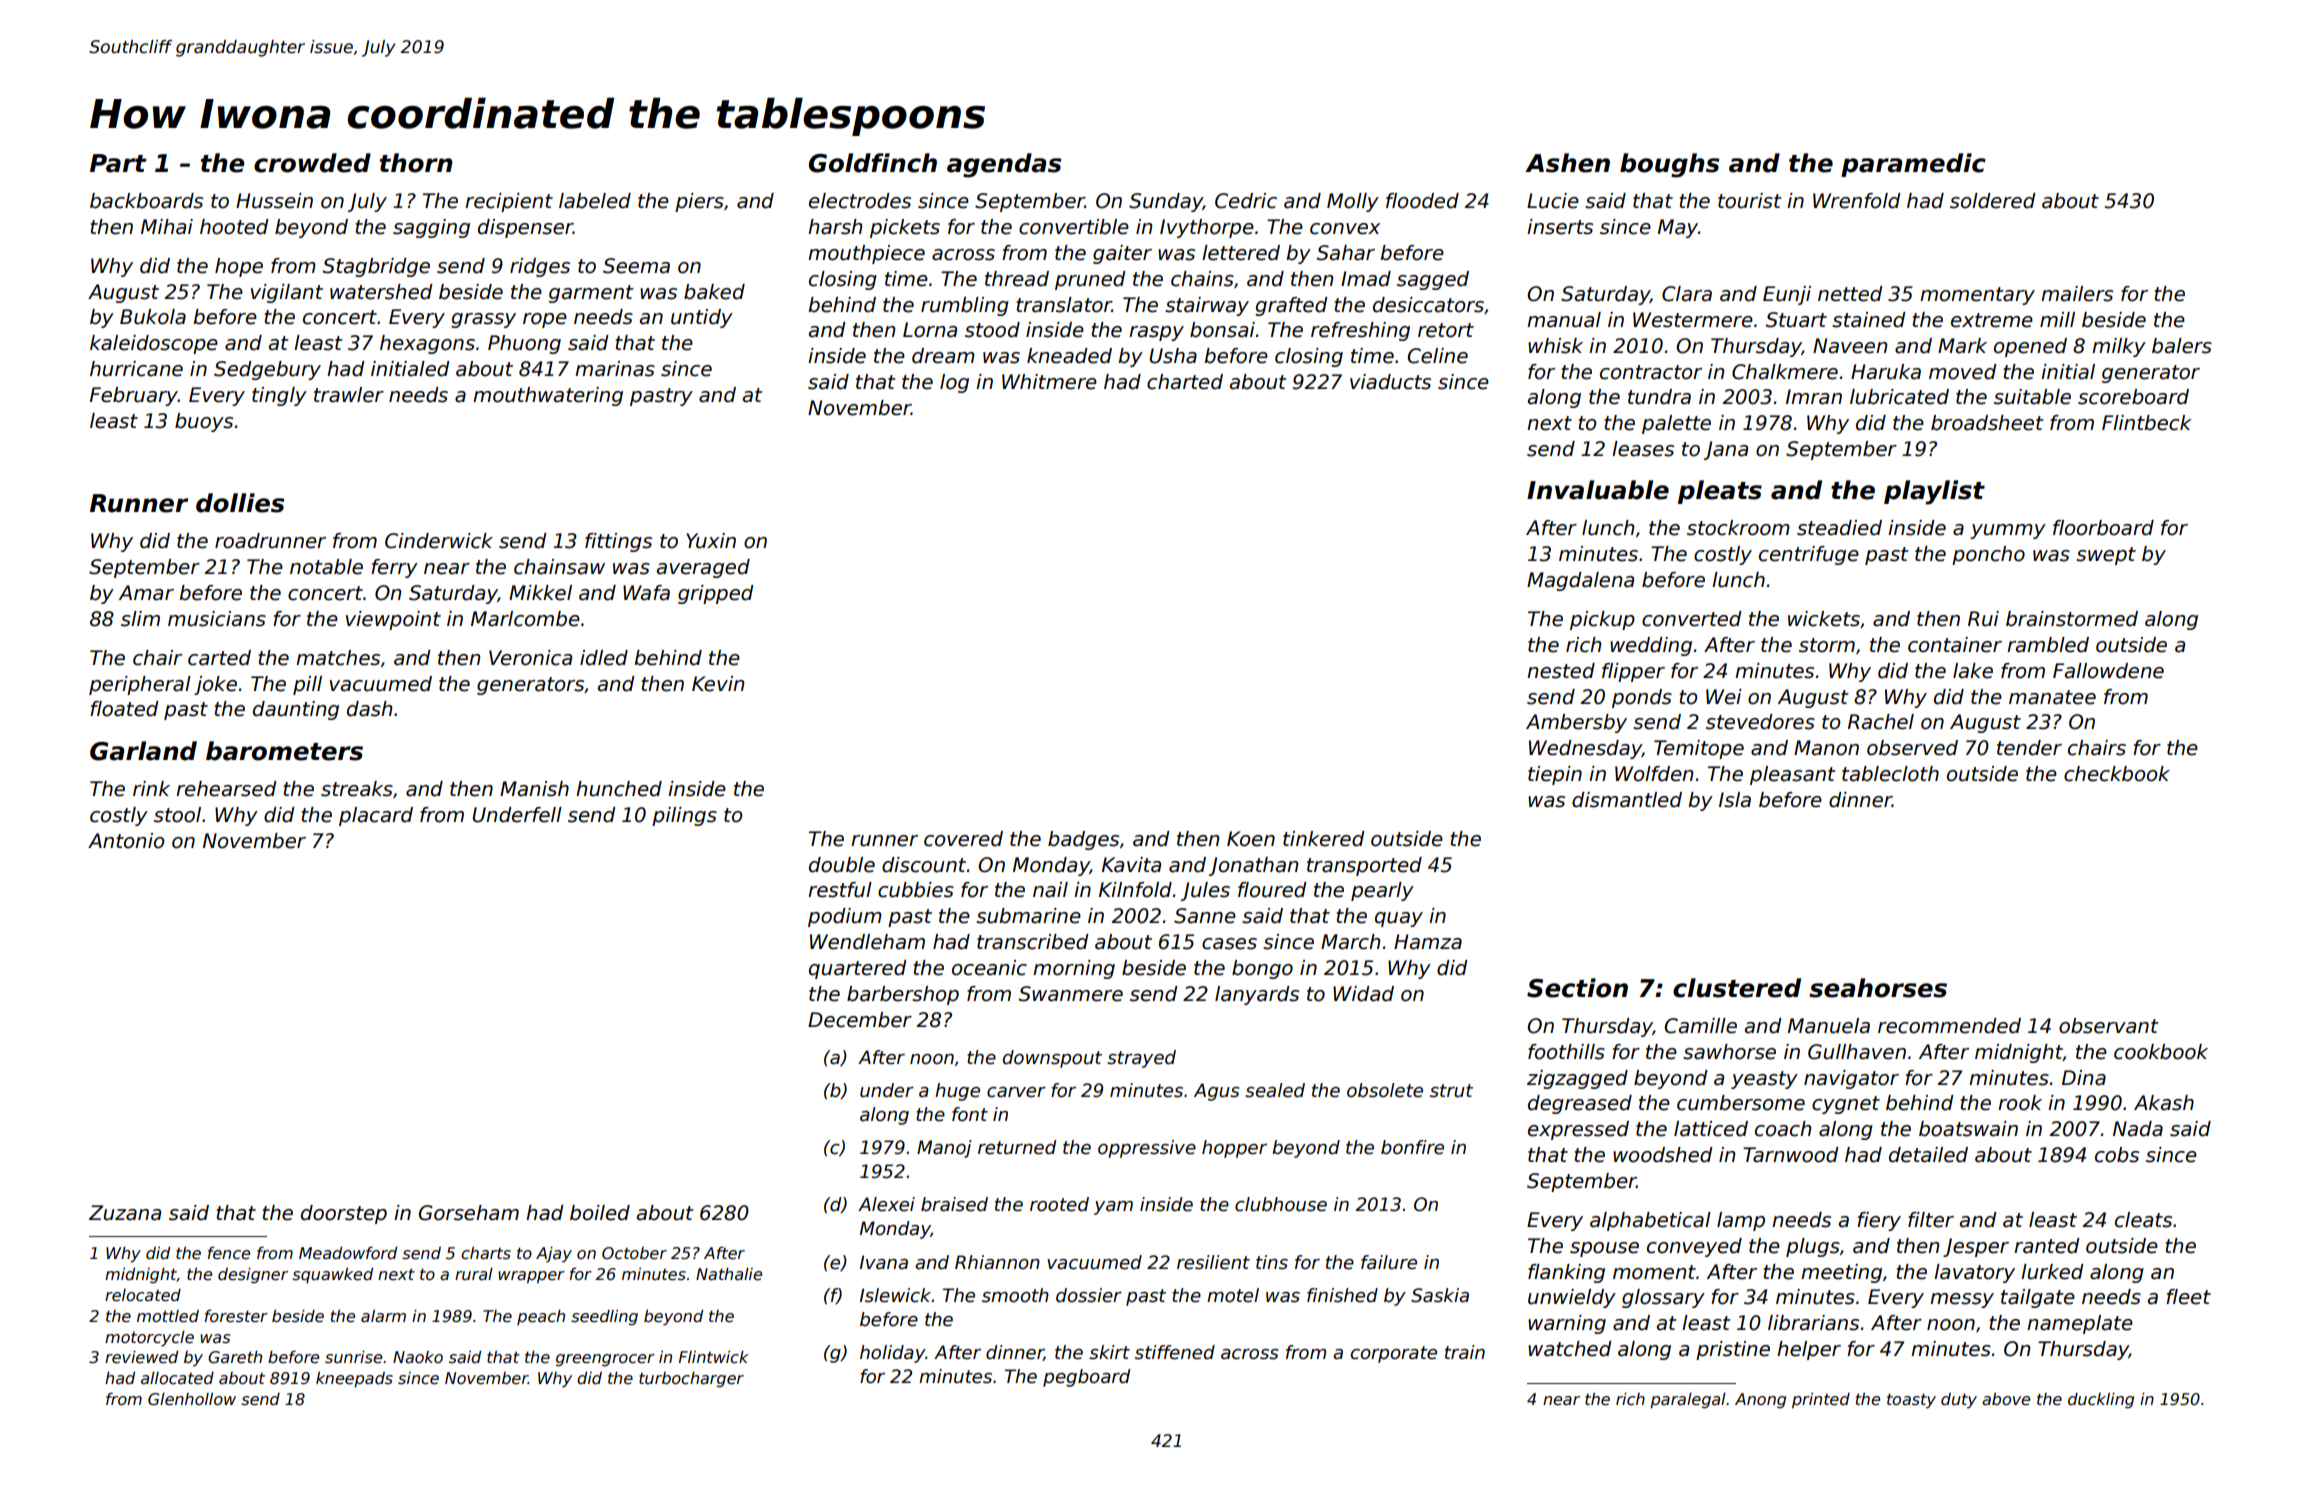  Describe the element at coordinates (312, 163) in the screenshot. I see `crowded` at that location.
